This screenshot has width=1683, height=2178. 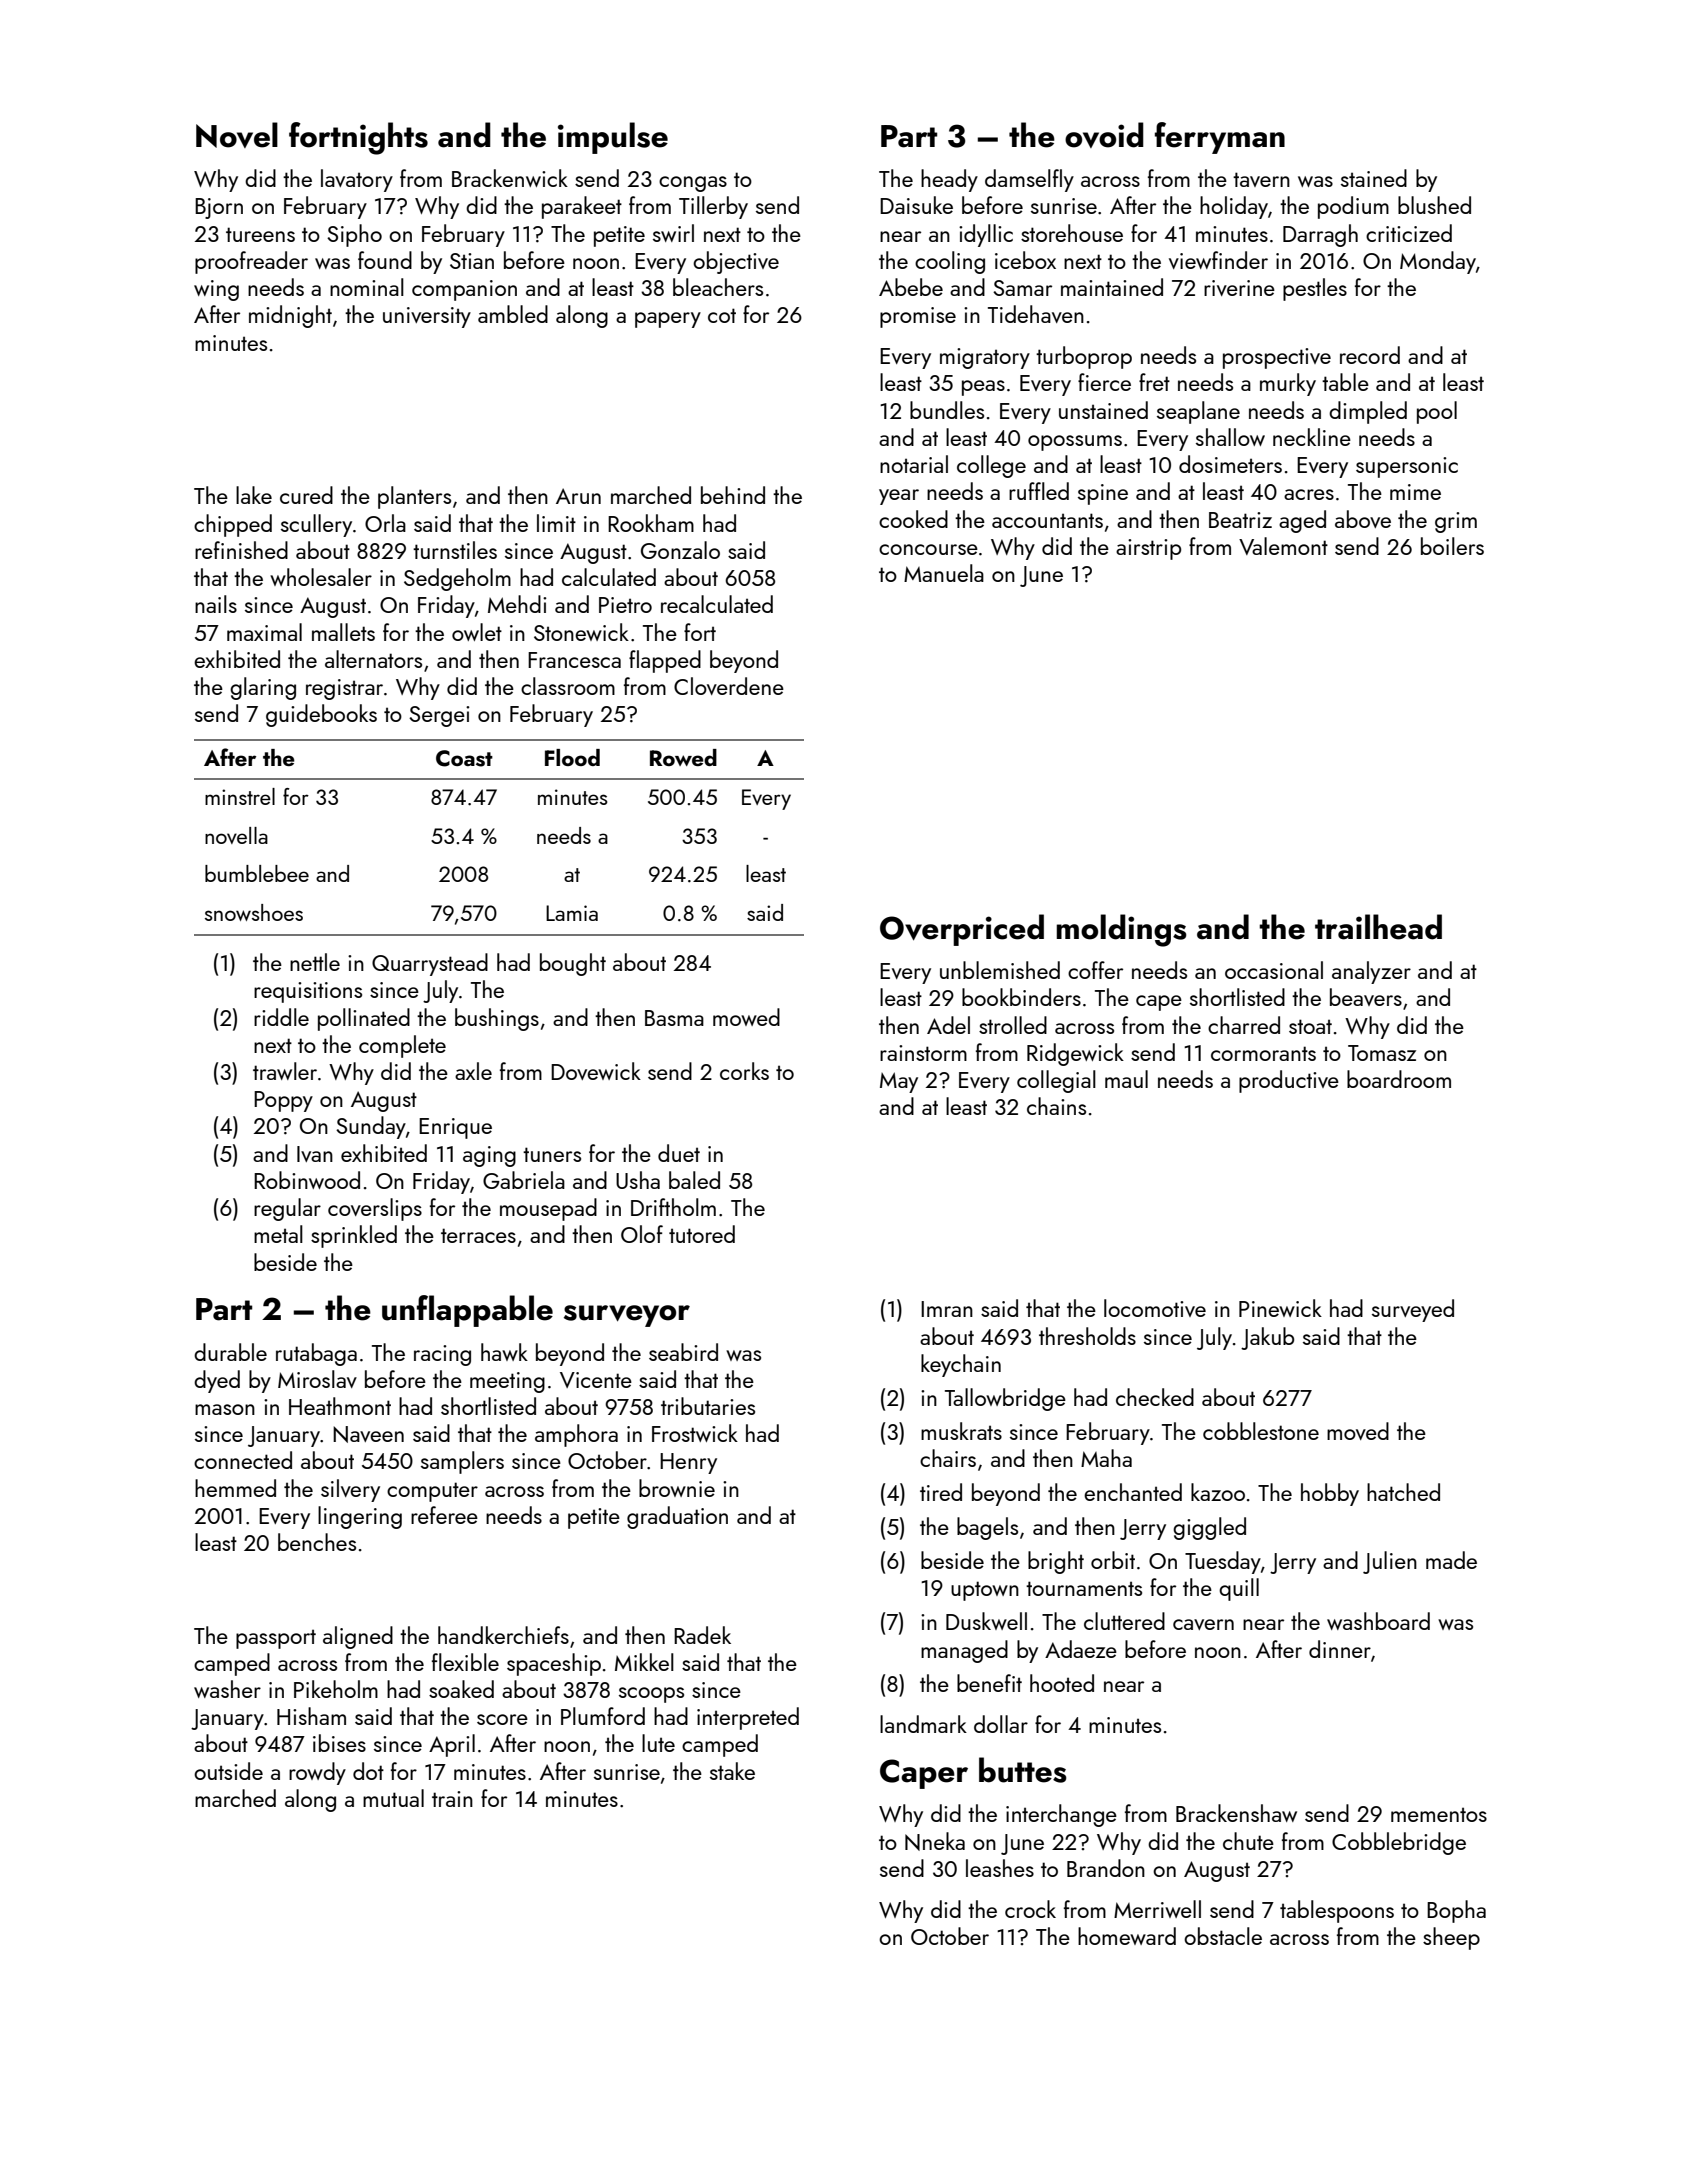 What do you see at coordinates (722, 315) in the screenshot?
I see `cot` at bounding box center [722, 315].
